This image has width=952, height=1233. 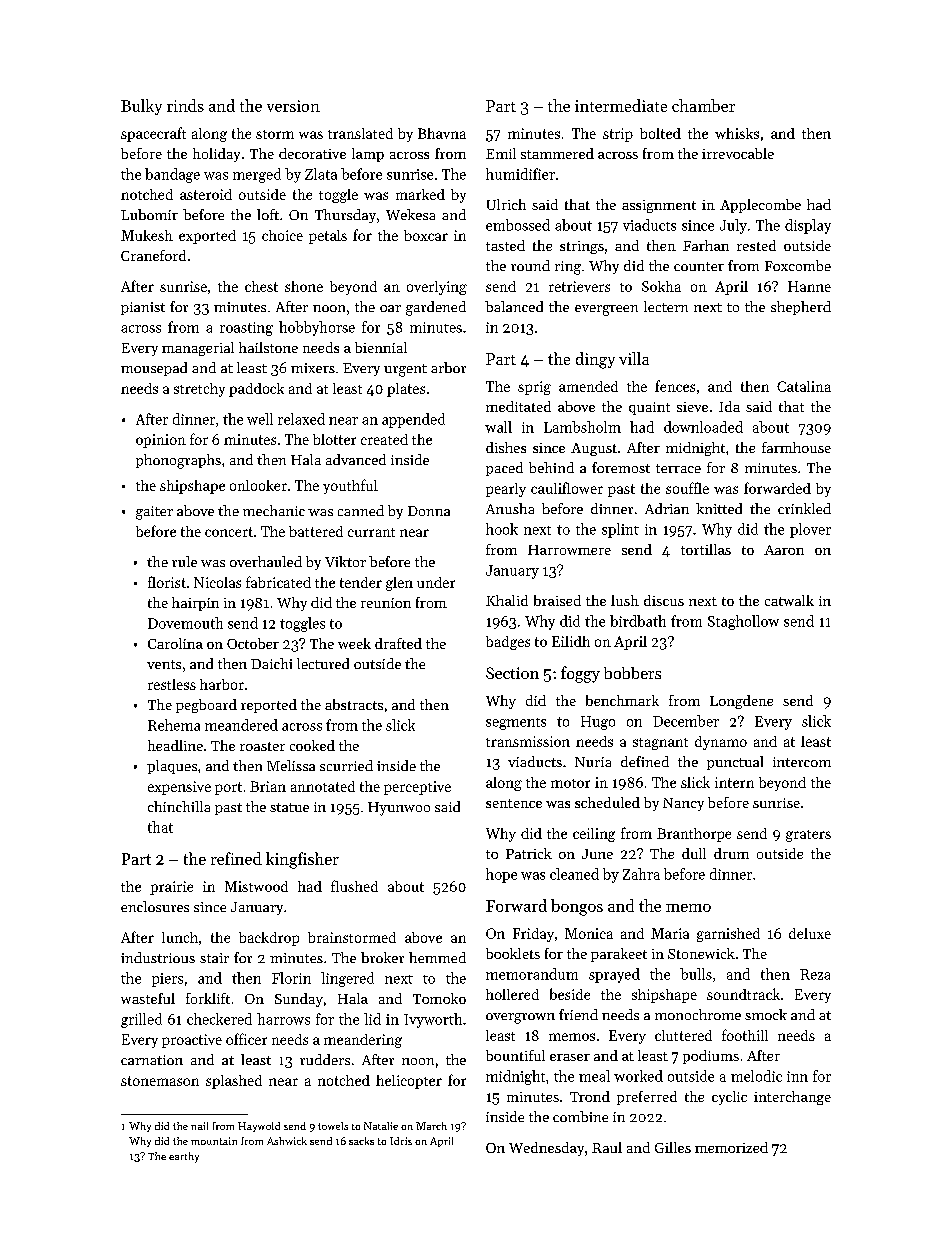 I want to click on chamber, so click(x=703, y=105).
